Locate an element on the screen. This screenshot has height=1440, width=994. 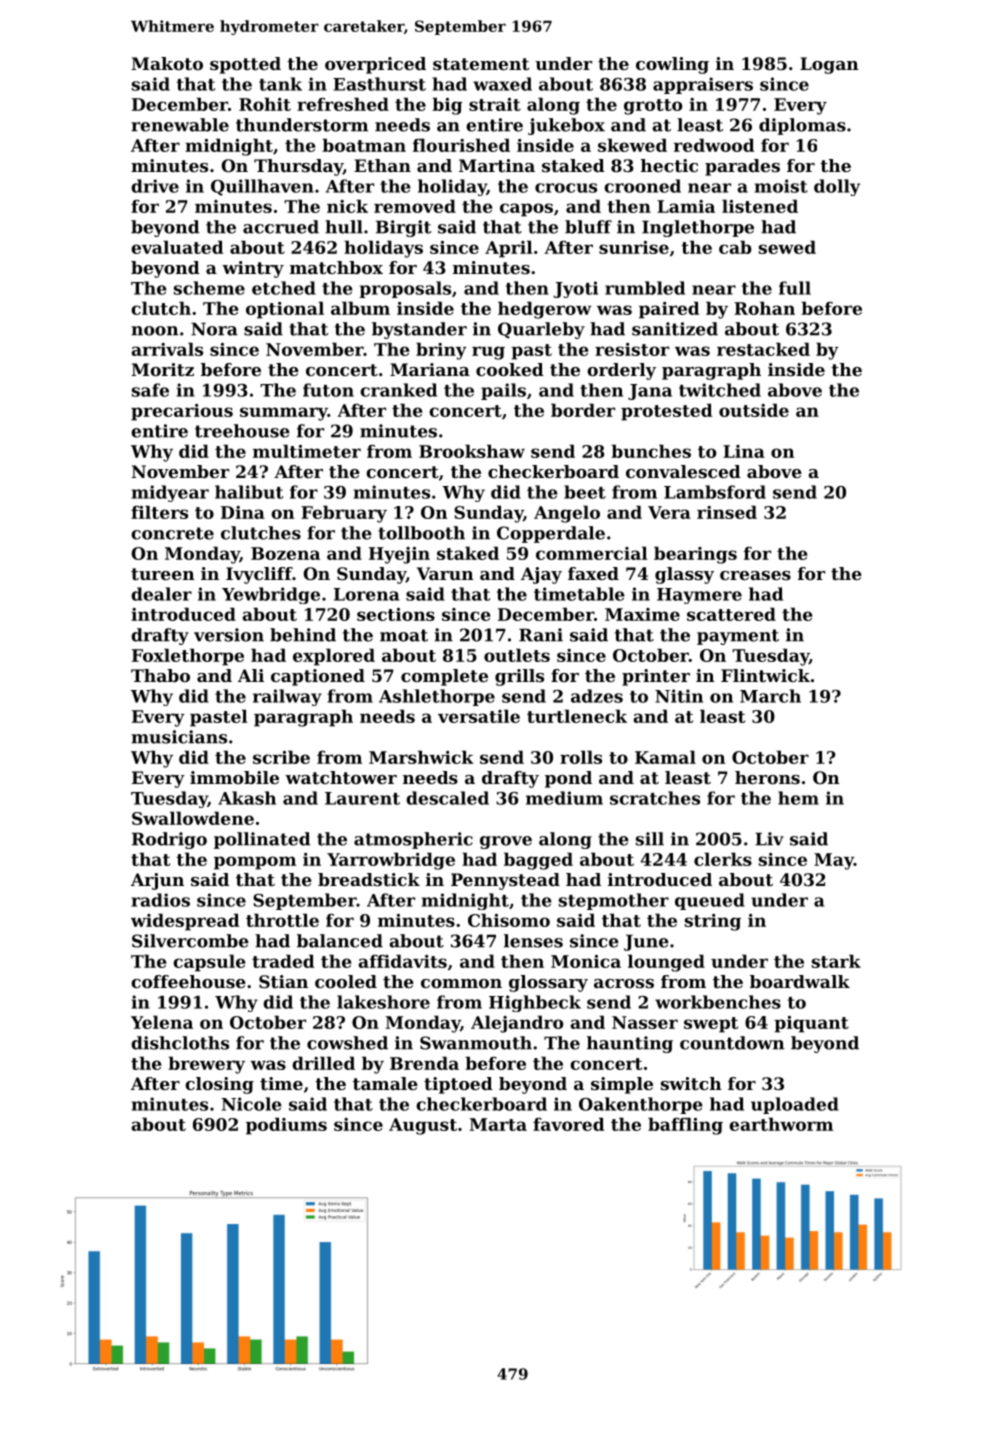
Marta is located at coordinates (498, 1124).
